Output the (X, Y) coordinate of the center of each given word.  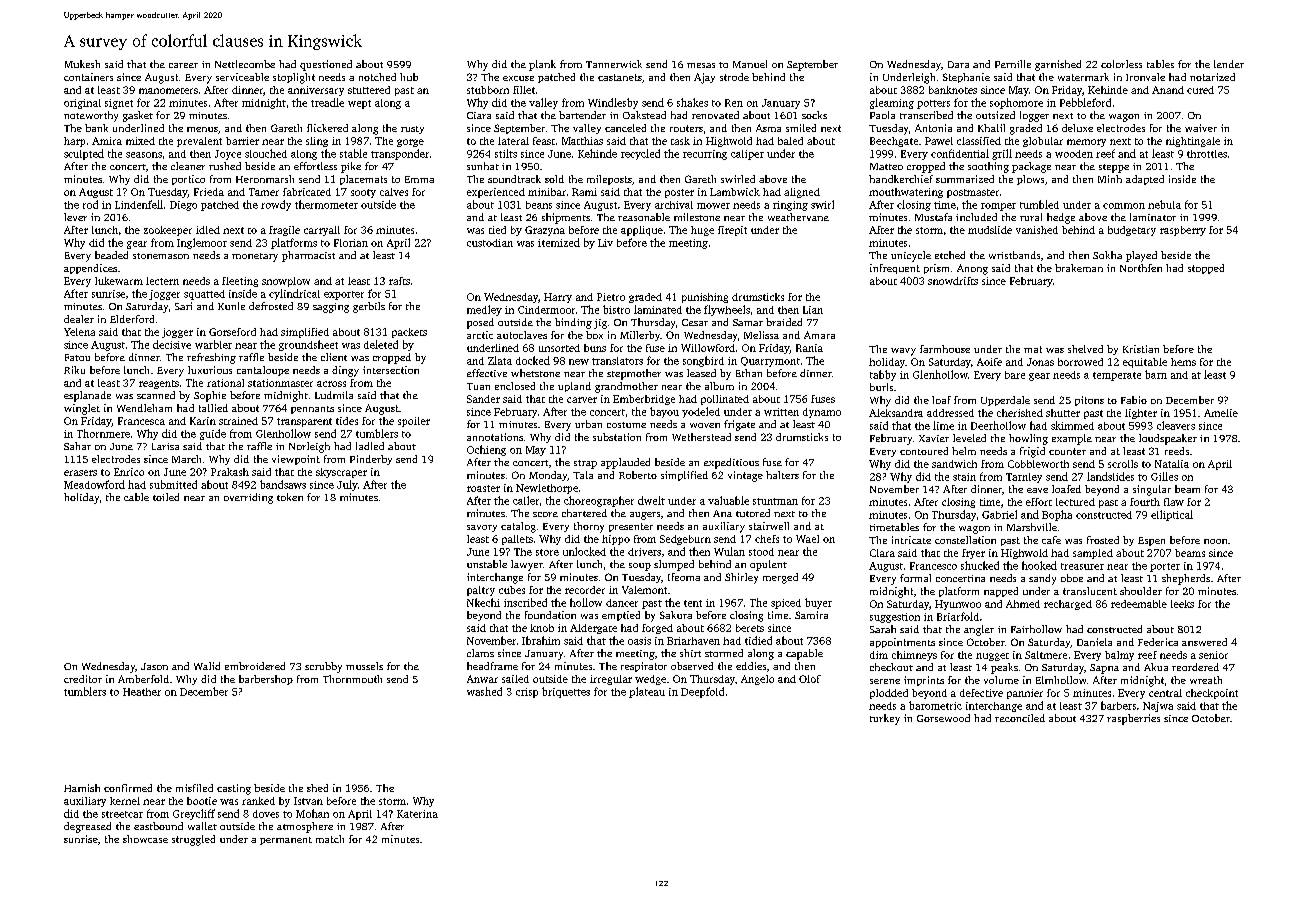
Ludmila (334, 395)
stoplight (294, 78)
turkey (885, 719)
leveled (969, 438)
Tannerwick (614, 64)
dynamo (822, 413)
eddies (751, 666)
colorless (1121, 64)
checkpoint (1212, 694)
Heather (142, 692)
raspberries (1133, 719)
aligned (802, 193)
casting (234, 789)
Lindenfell (139, 204)
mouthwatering (906, 193)
